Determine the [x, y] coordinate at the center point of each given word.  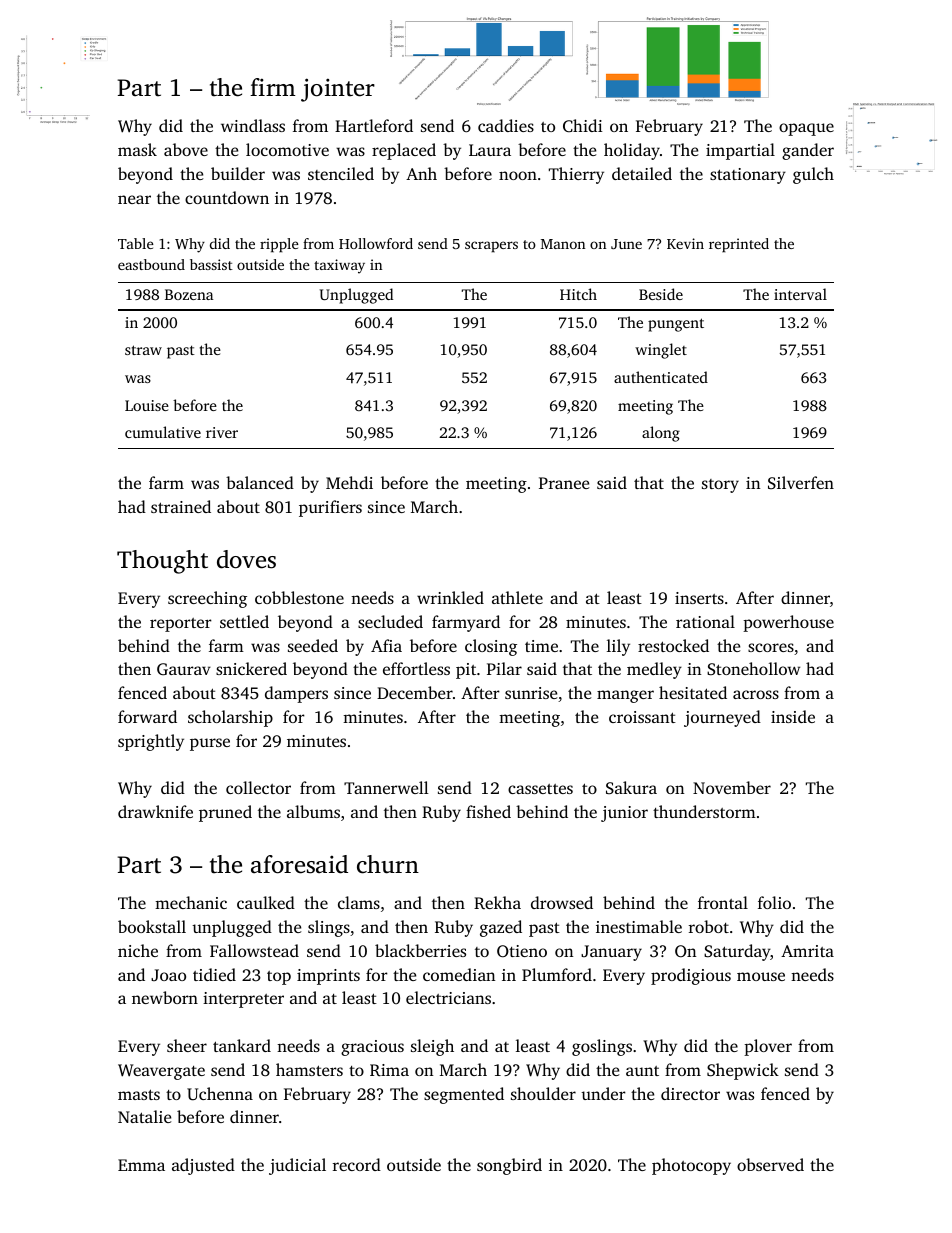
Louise [147, 405]
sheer [187, 1045]
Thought [162, 562]
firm [273, 87]
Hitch [578, 294]
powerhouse [788, 623]
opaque [806, 129]
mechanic [191, 902]
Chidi [582, 125]
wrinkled [450, 597]
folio [774, 902]
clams [359, 902]
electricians [448, 997]
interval [800, 294]
